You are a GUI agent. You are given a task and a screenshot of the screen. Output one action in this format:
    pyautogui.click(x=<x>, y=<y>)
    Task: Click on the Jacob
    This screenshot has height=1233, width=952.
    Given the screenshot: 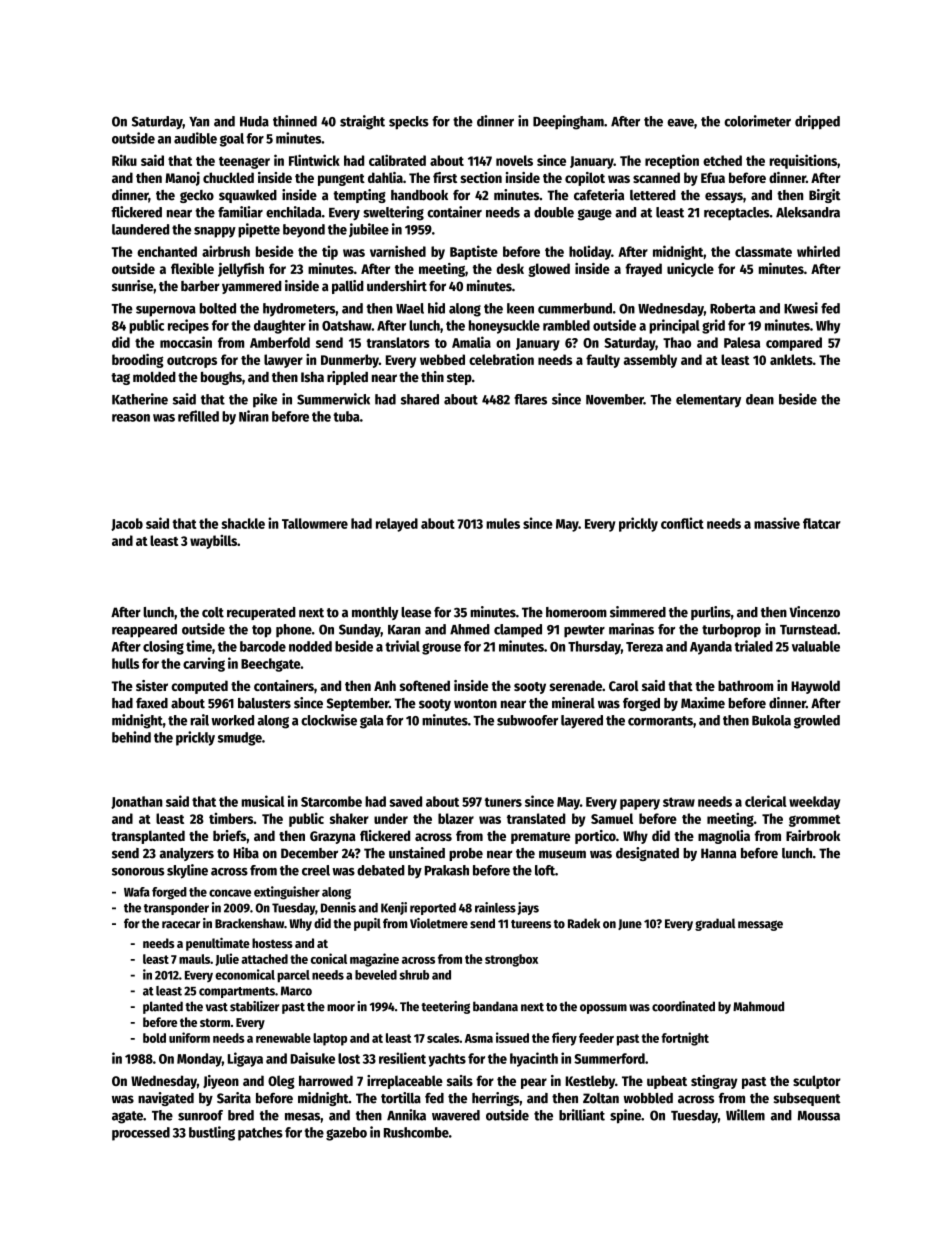 What is the action you would take?
    pyautogui.click(x=127, y=524)
